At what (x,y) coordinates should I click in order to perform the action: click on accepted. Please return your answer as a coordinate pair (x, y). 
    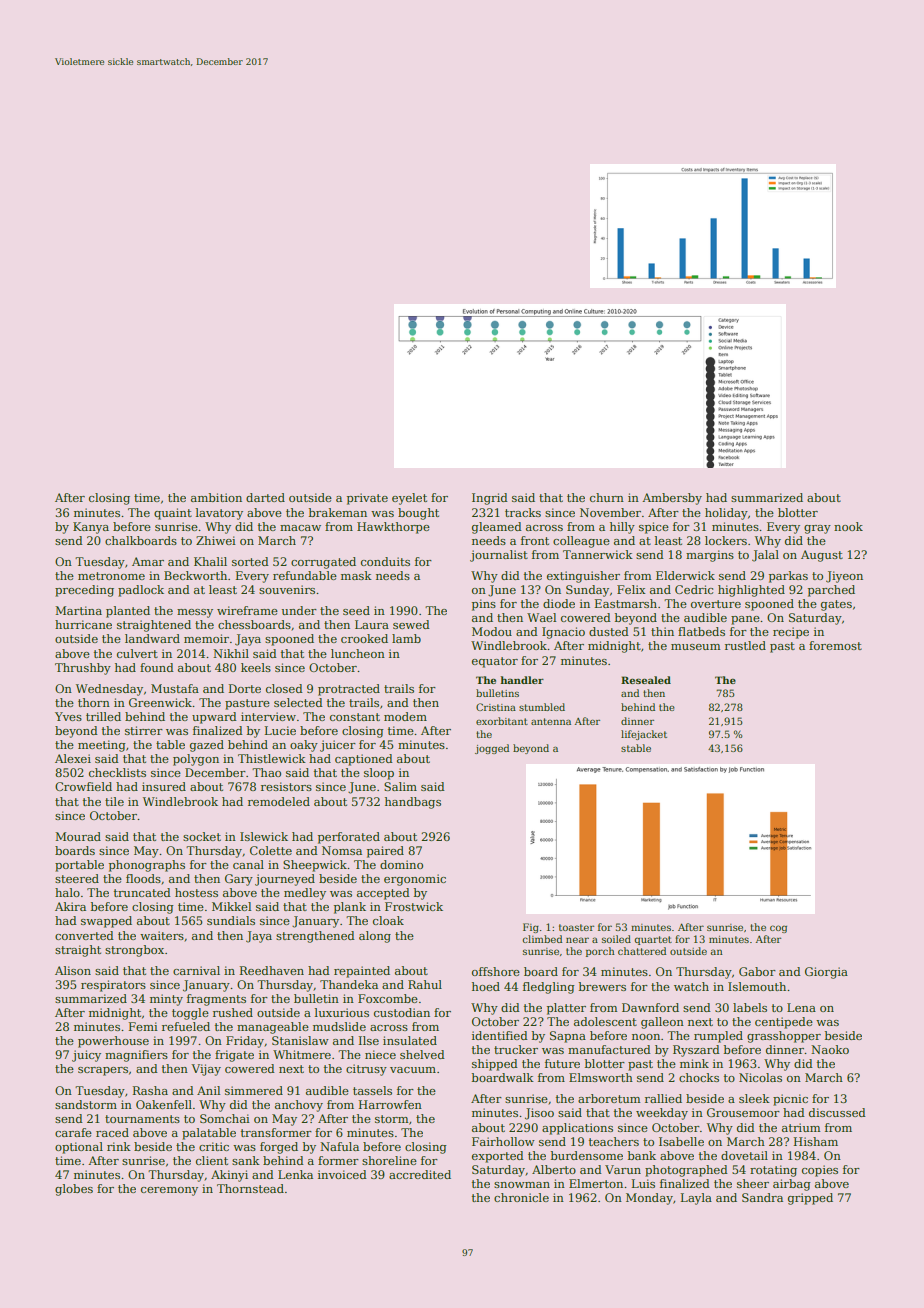
    Looking at the image, I should click on (383, 894).
